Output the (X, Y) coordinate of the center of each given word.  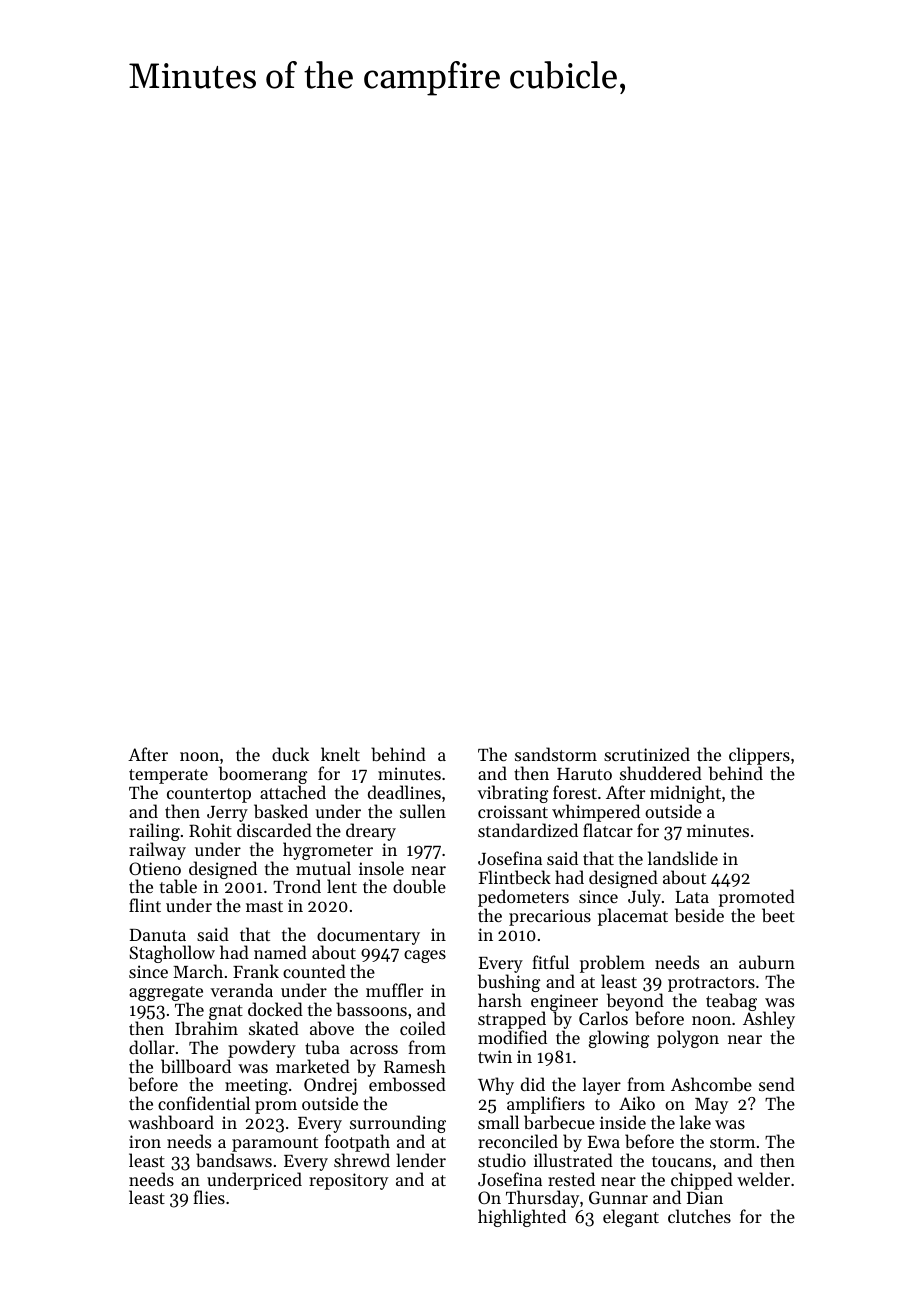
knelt (340, 754)
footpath (357, 1143)
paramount (275, 1144)
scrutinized (647, 754)
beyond (635, 1002)
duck (290, 754)
